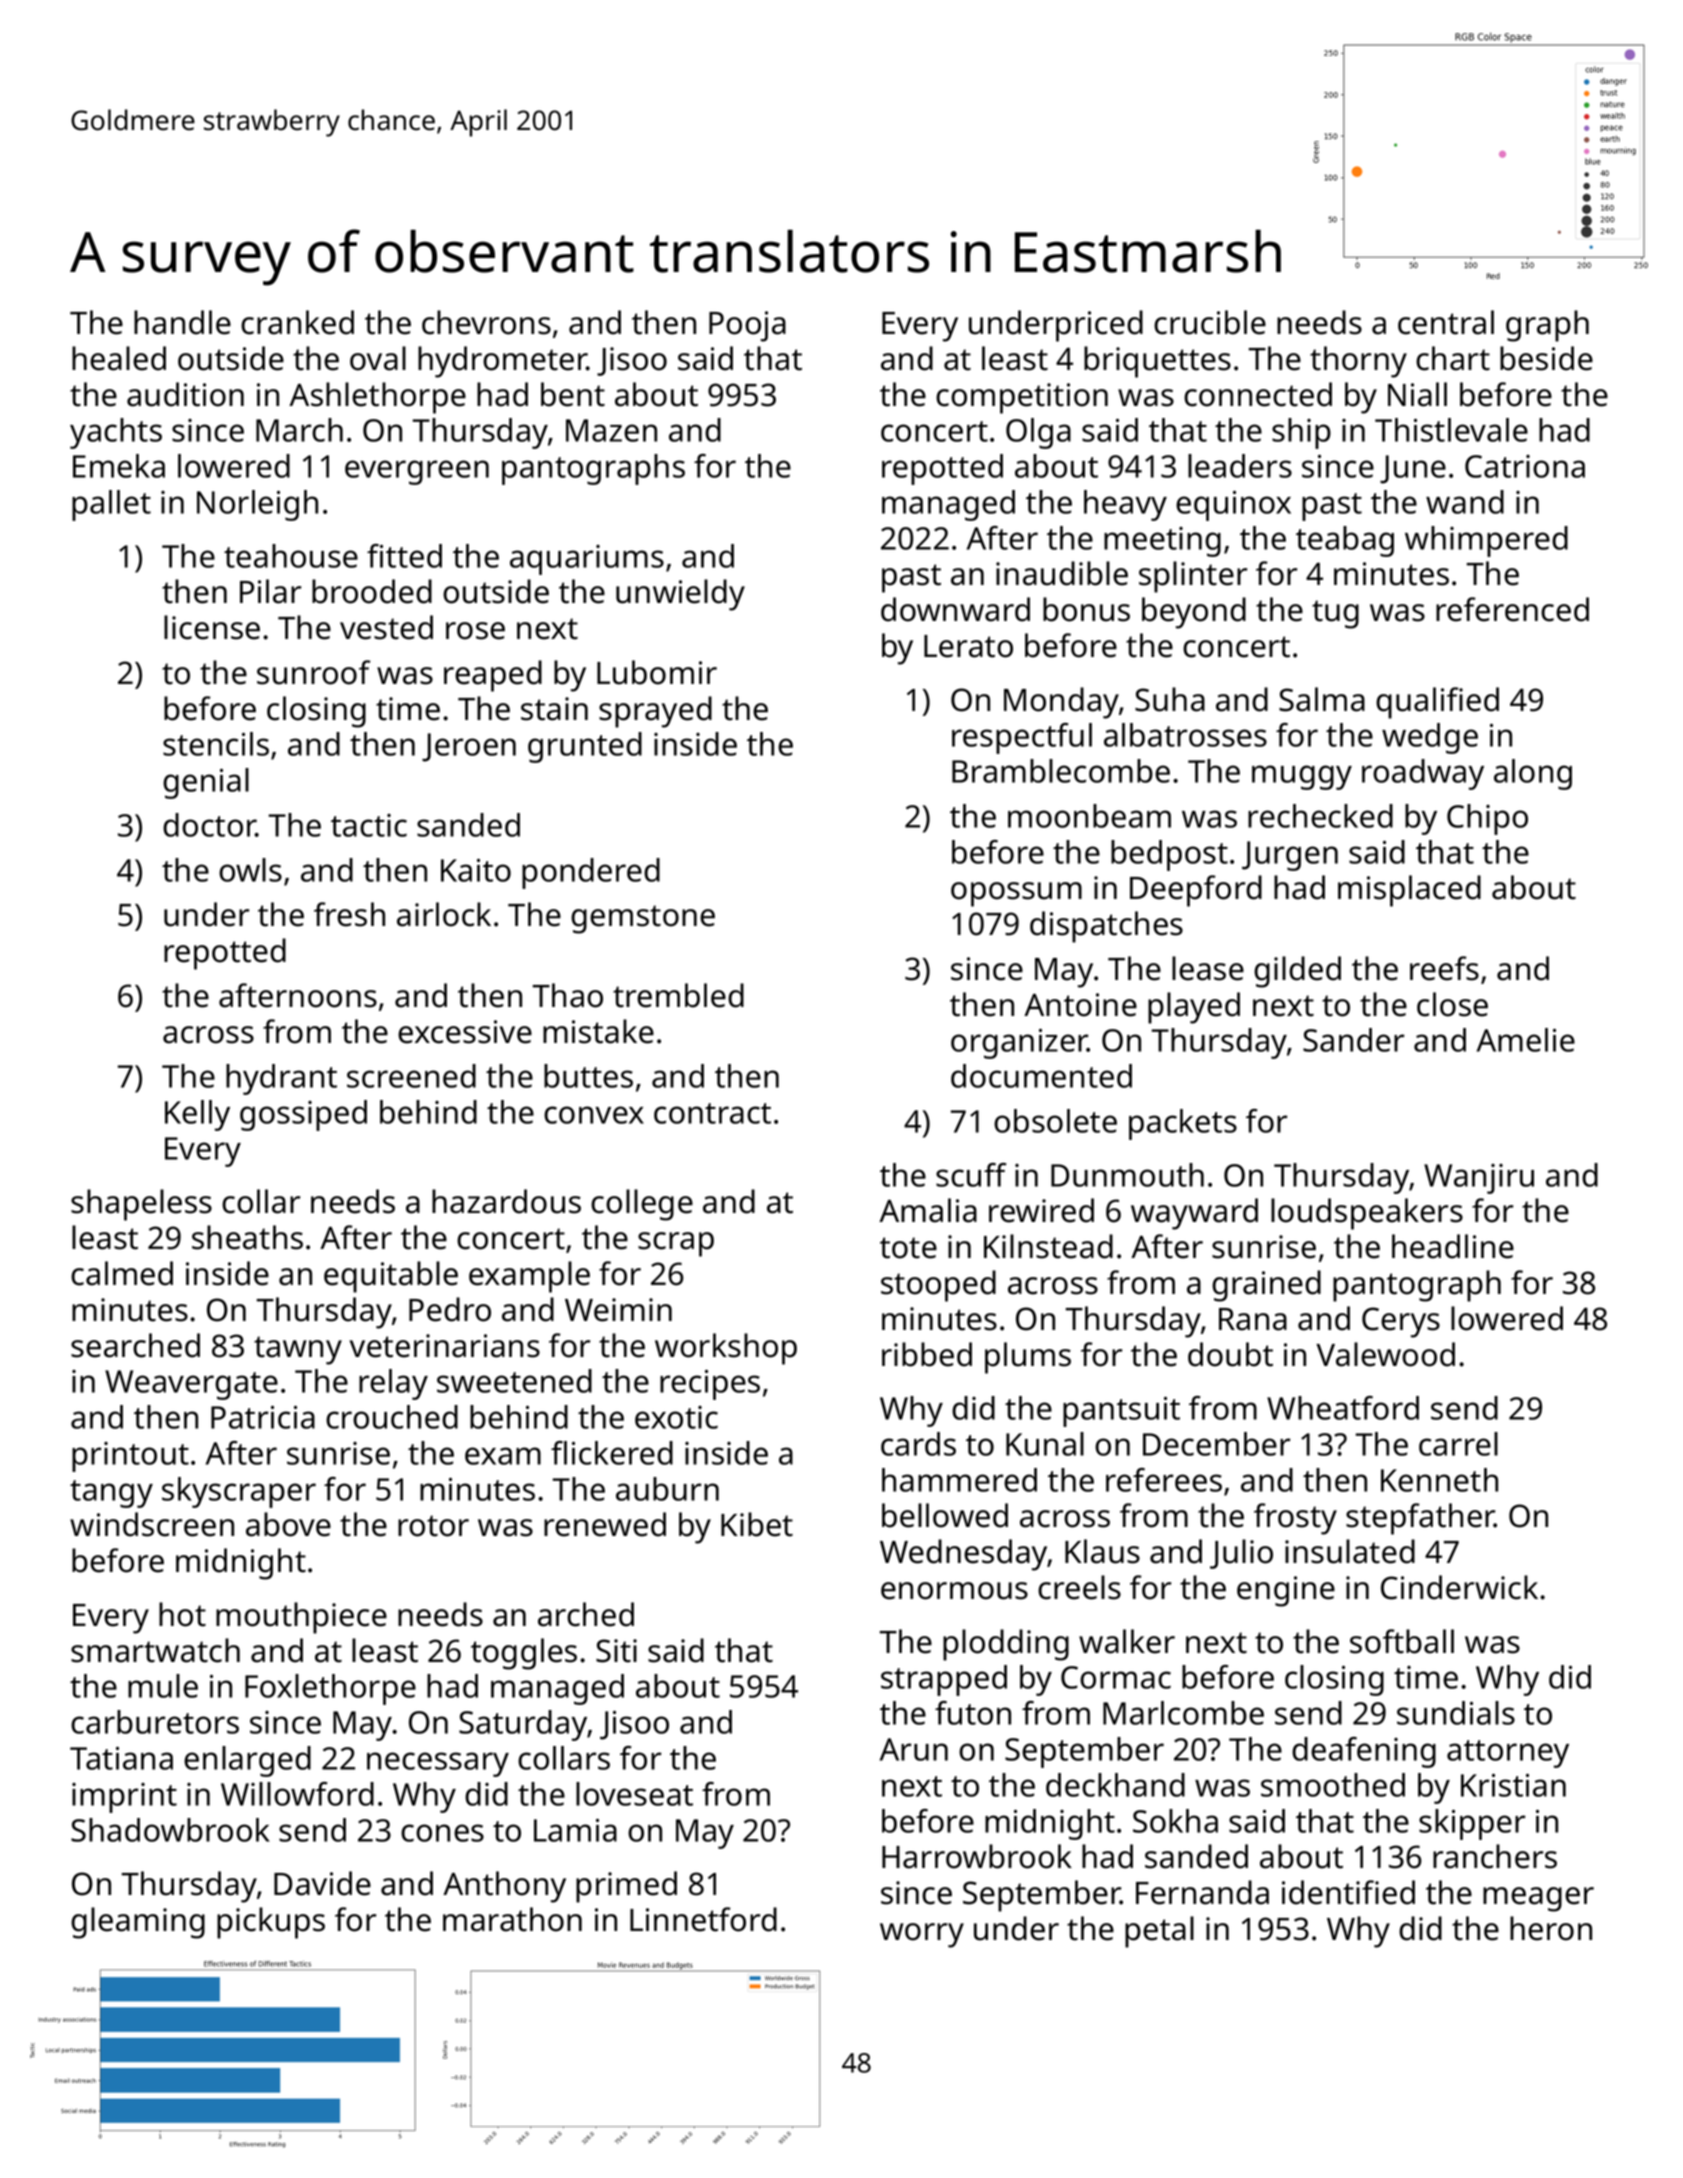 This document has width=1683, height=2178. I want to click on crucible, so click(1210, 322).
